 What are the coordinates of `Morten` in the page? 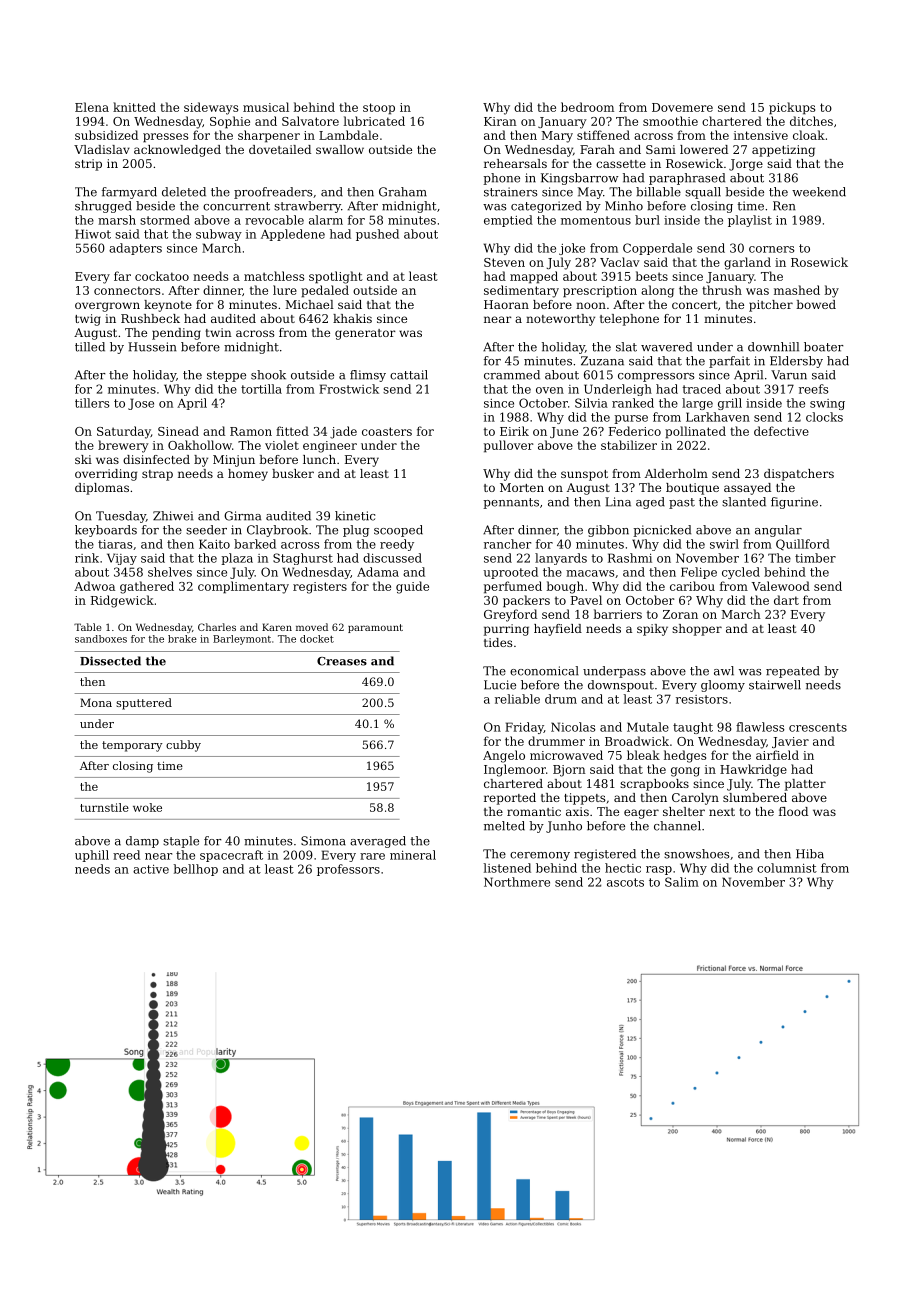 It's located at (522, 487).
